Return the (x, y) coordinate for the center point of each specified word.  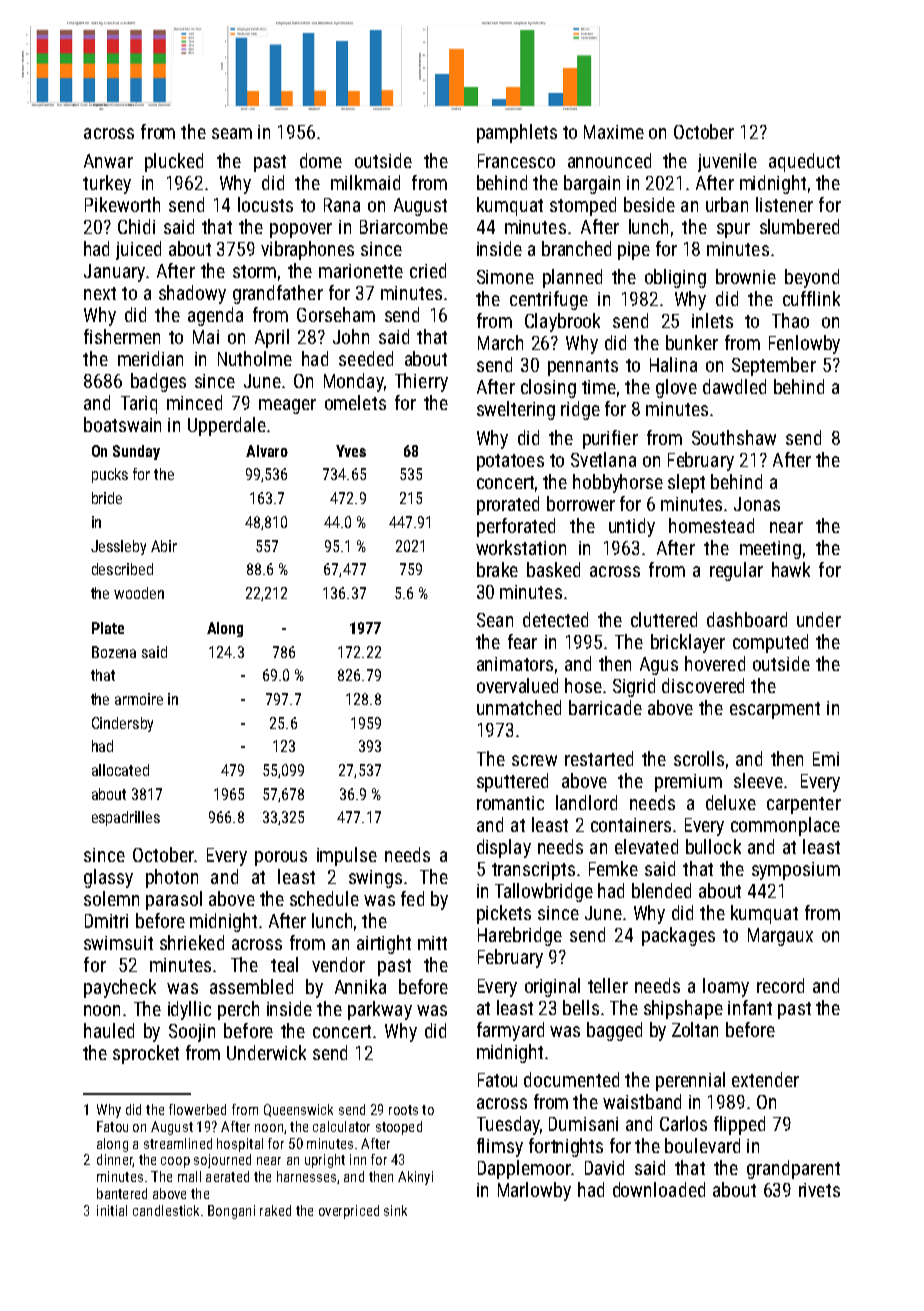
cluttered (664, 619)
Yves (351, 451)
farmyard (510, 1031)
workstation (521, 547)
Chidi (136, 226)
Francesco (516, 161)
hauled (109, 1030)
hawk (791, 569)
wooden (139, 593)
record (780, 985)
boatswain (122, 424)
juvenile (727, 162)
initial (112, 1210)
